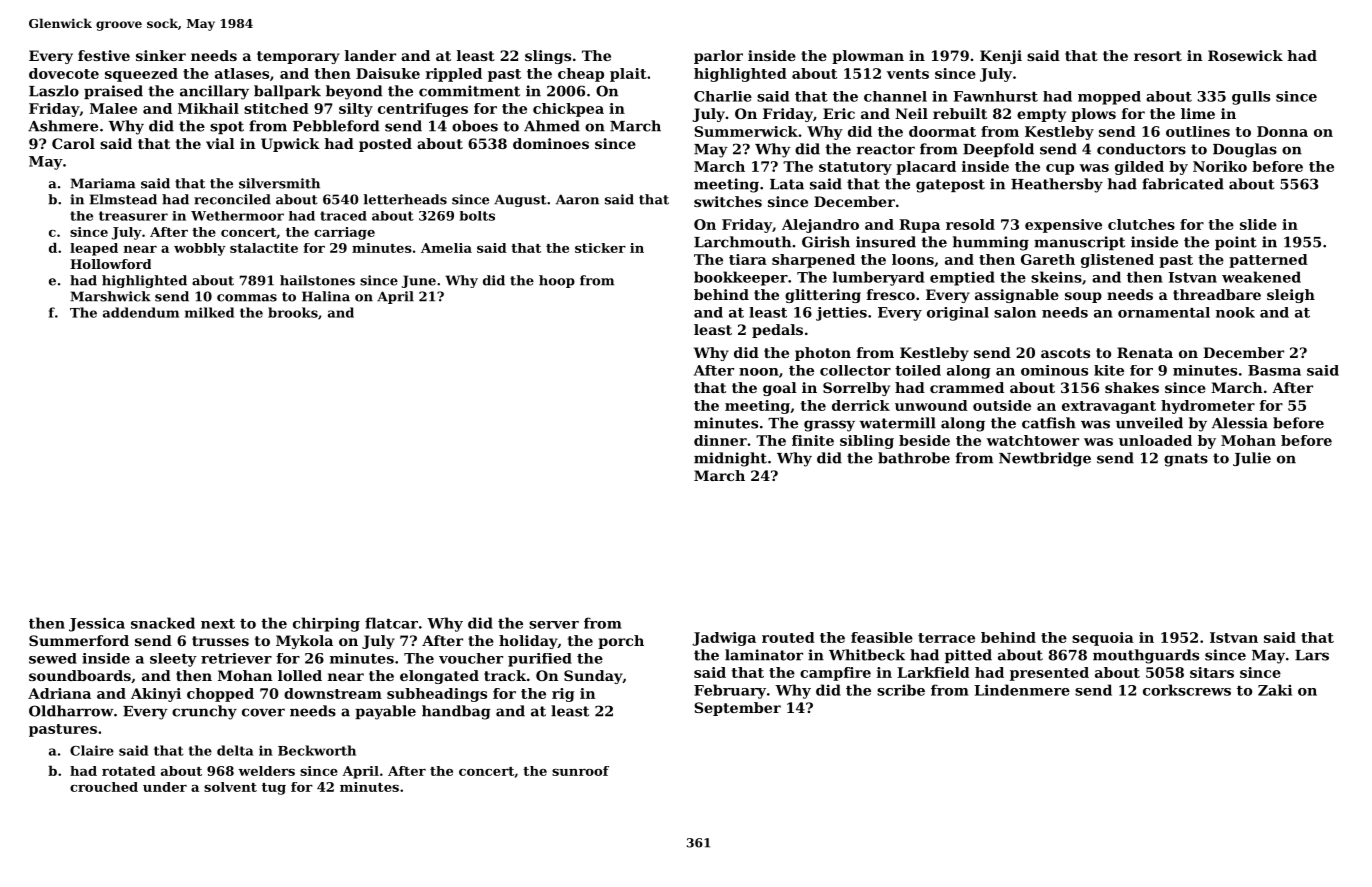 The width and height of the image is (1372, 887). What do you see at coordinates (141, 75) in the image?
I see `squeezed` at bounding box center [141, 75].
